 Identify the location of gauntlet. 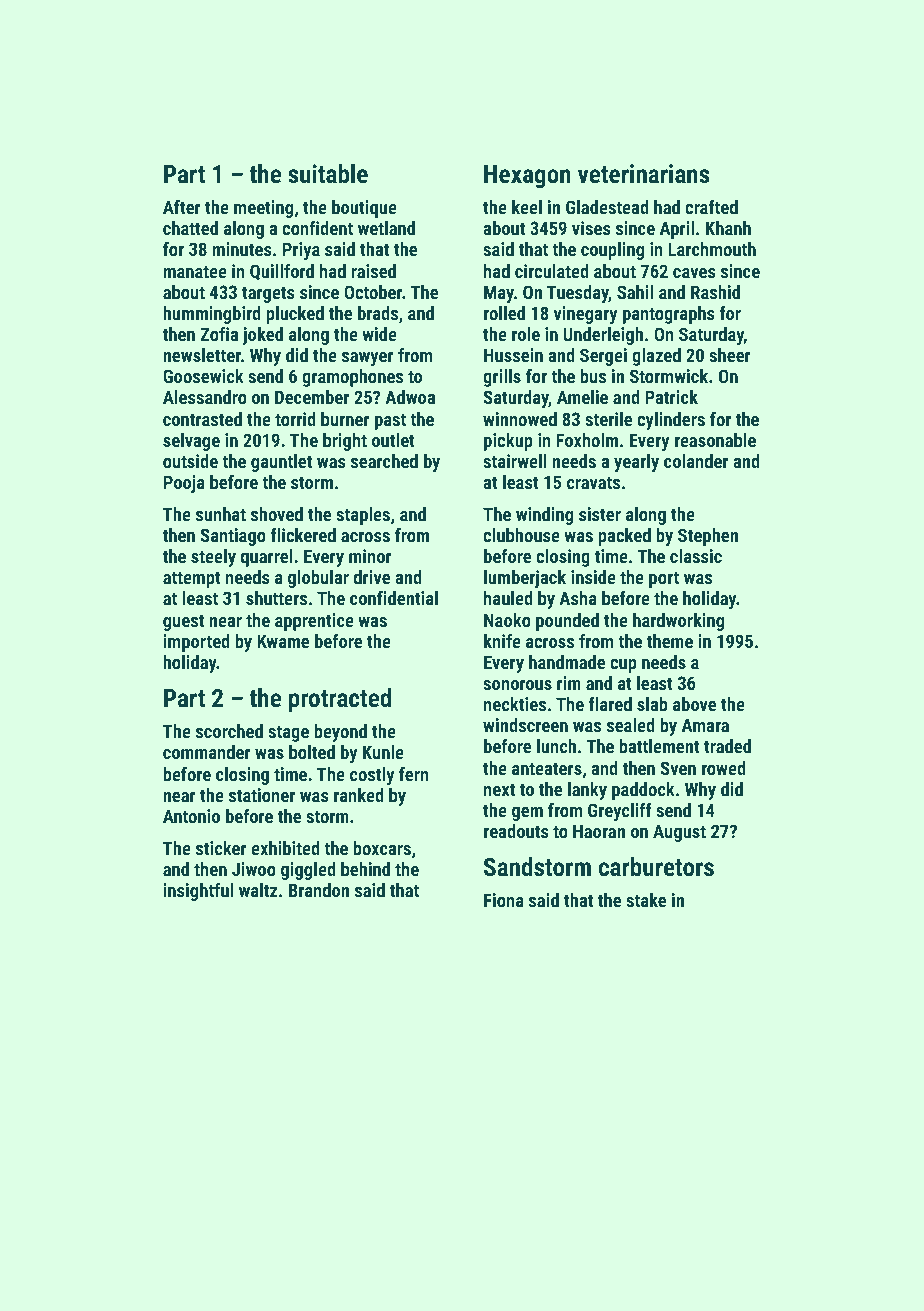
(281, 463).
